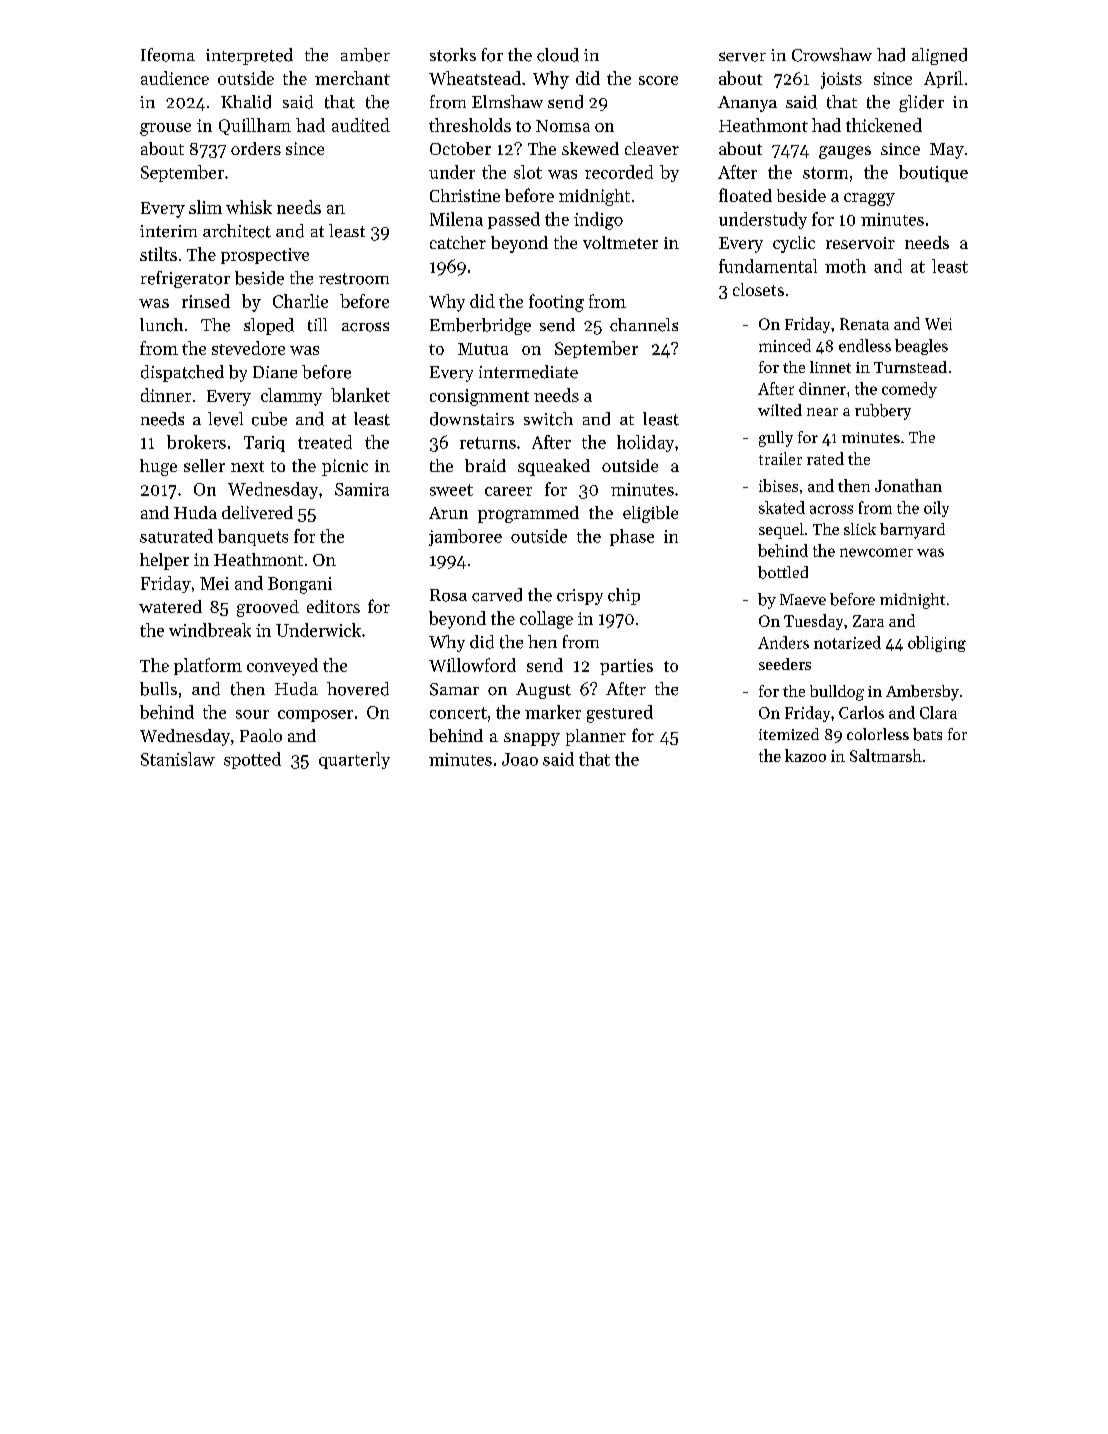 The image size is (1108, 1434). Describe the element at coordinates (185, 279) in the document. I see `refrigerator` at that location.
